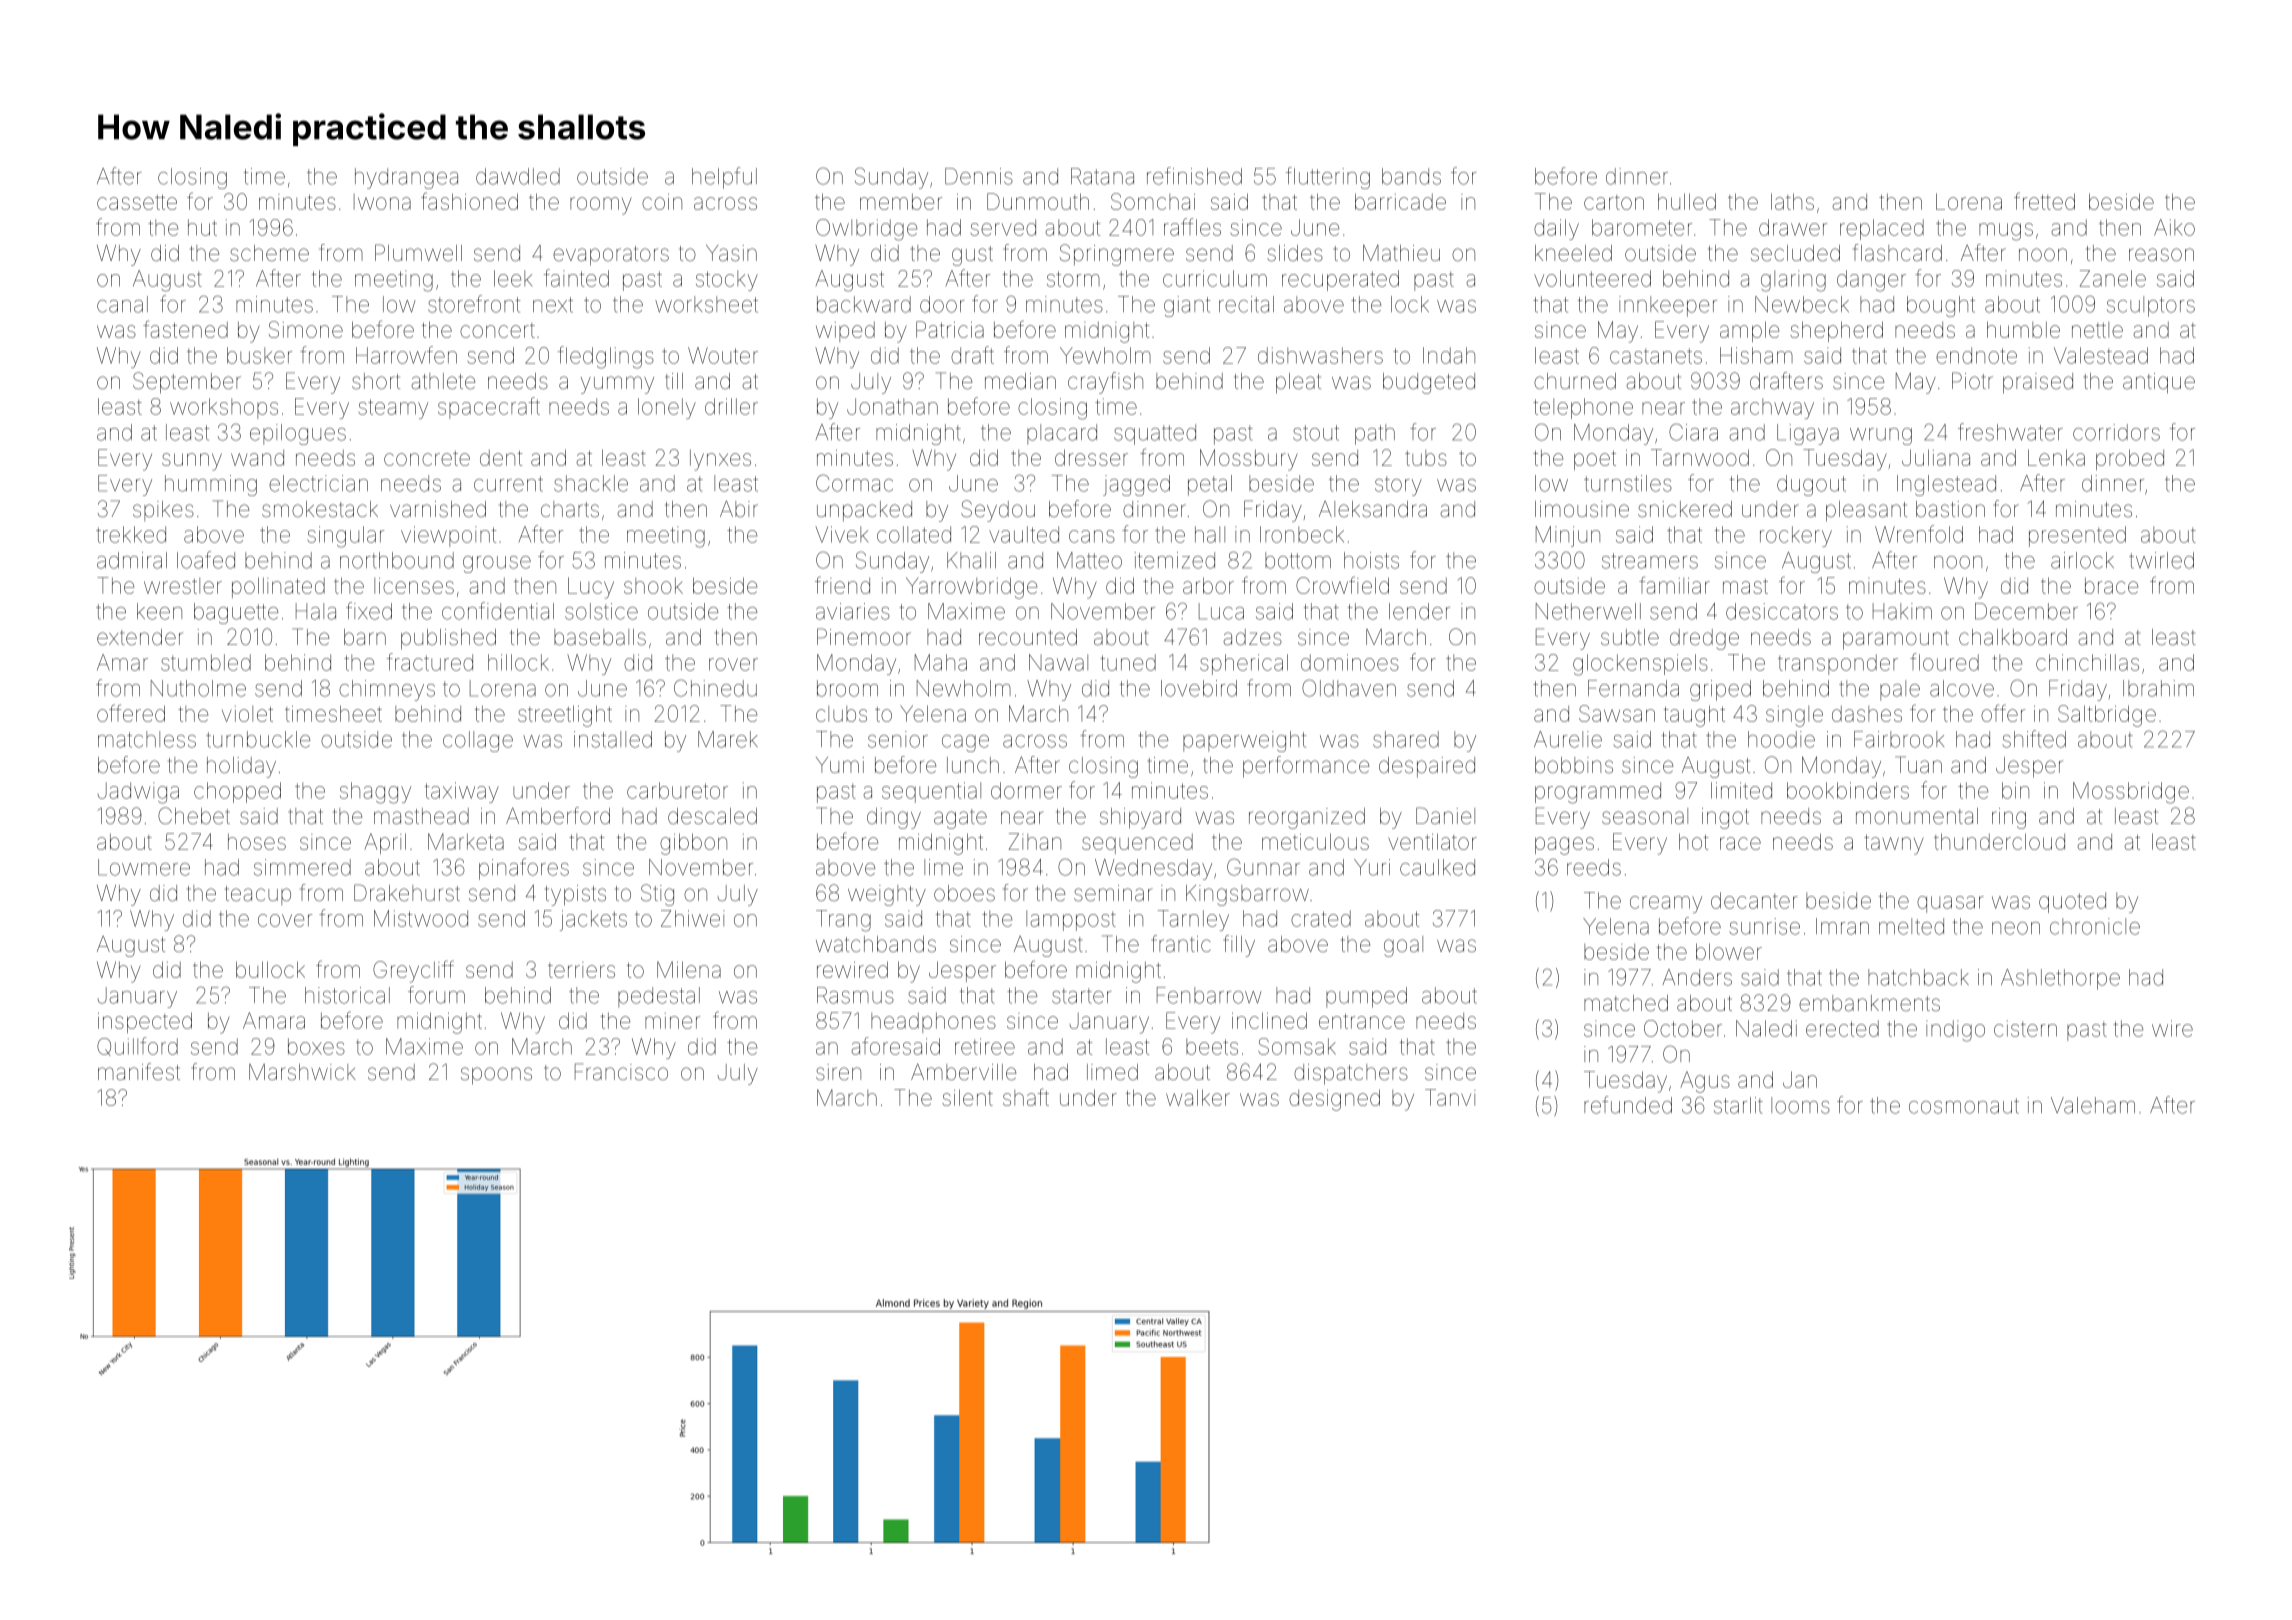 Image resolution: width=2292 pixels, height=1620 pixels. I want to click on trekked, so click(131, 534).
